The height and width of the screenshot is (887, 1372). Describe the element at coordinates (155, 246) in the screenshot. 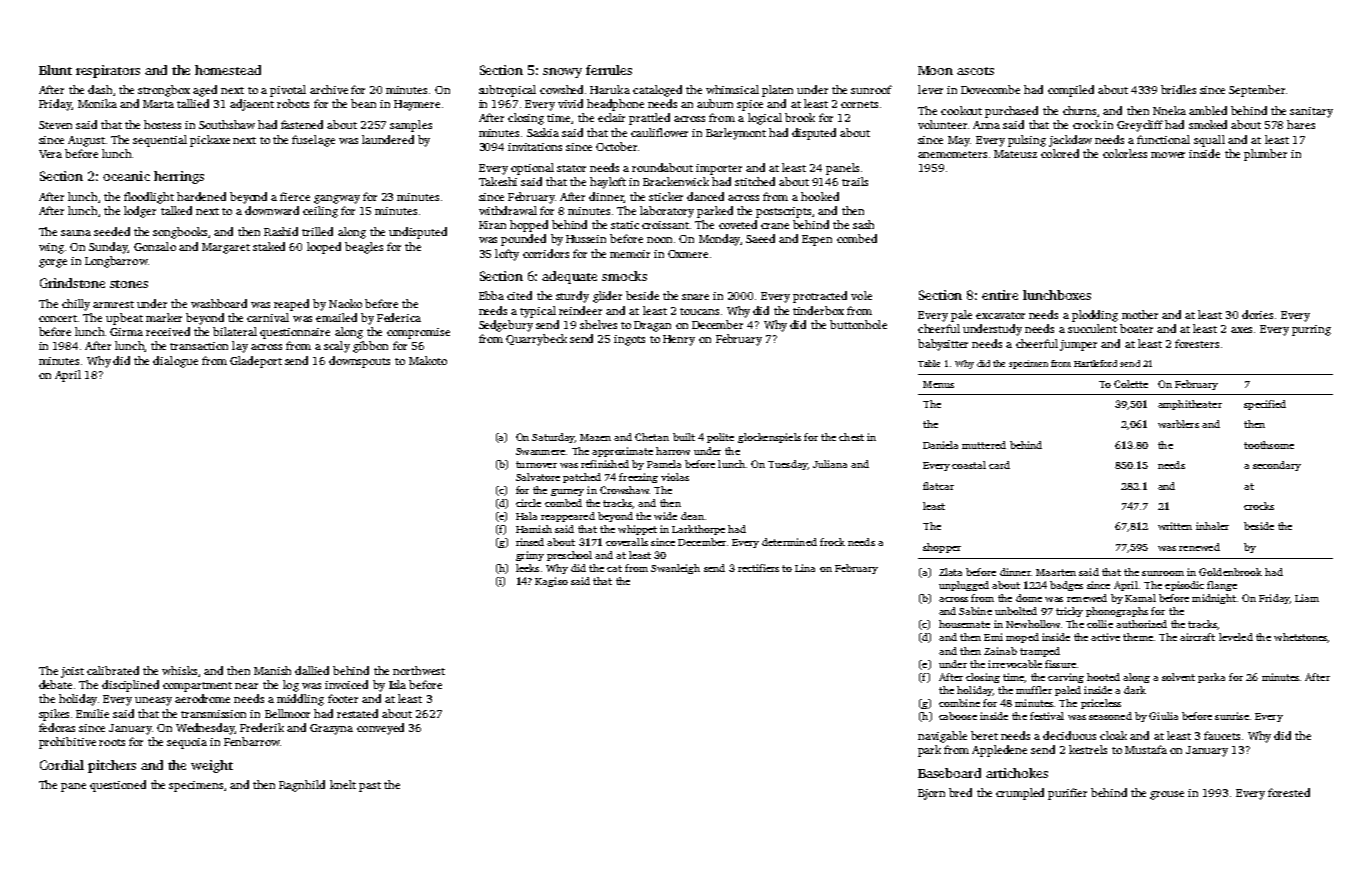

I see `Gonzalo` at that location.
